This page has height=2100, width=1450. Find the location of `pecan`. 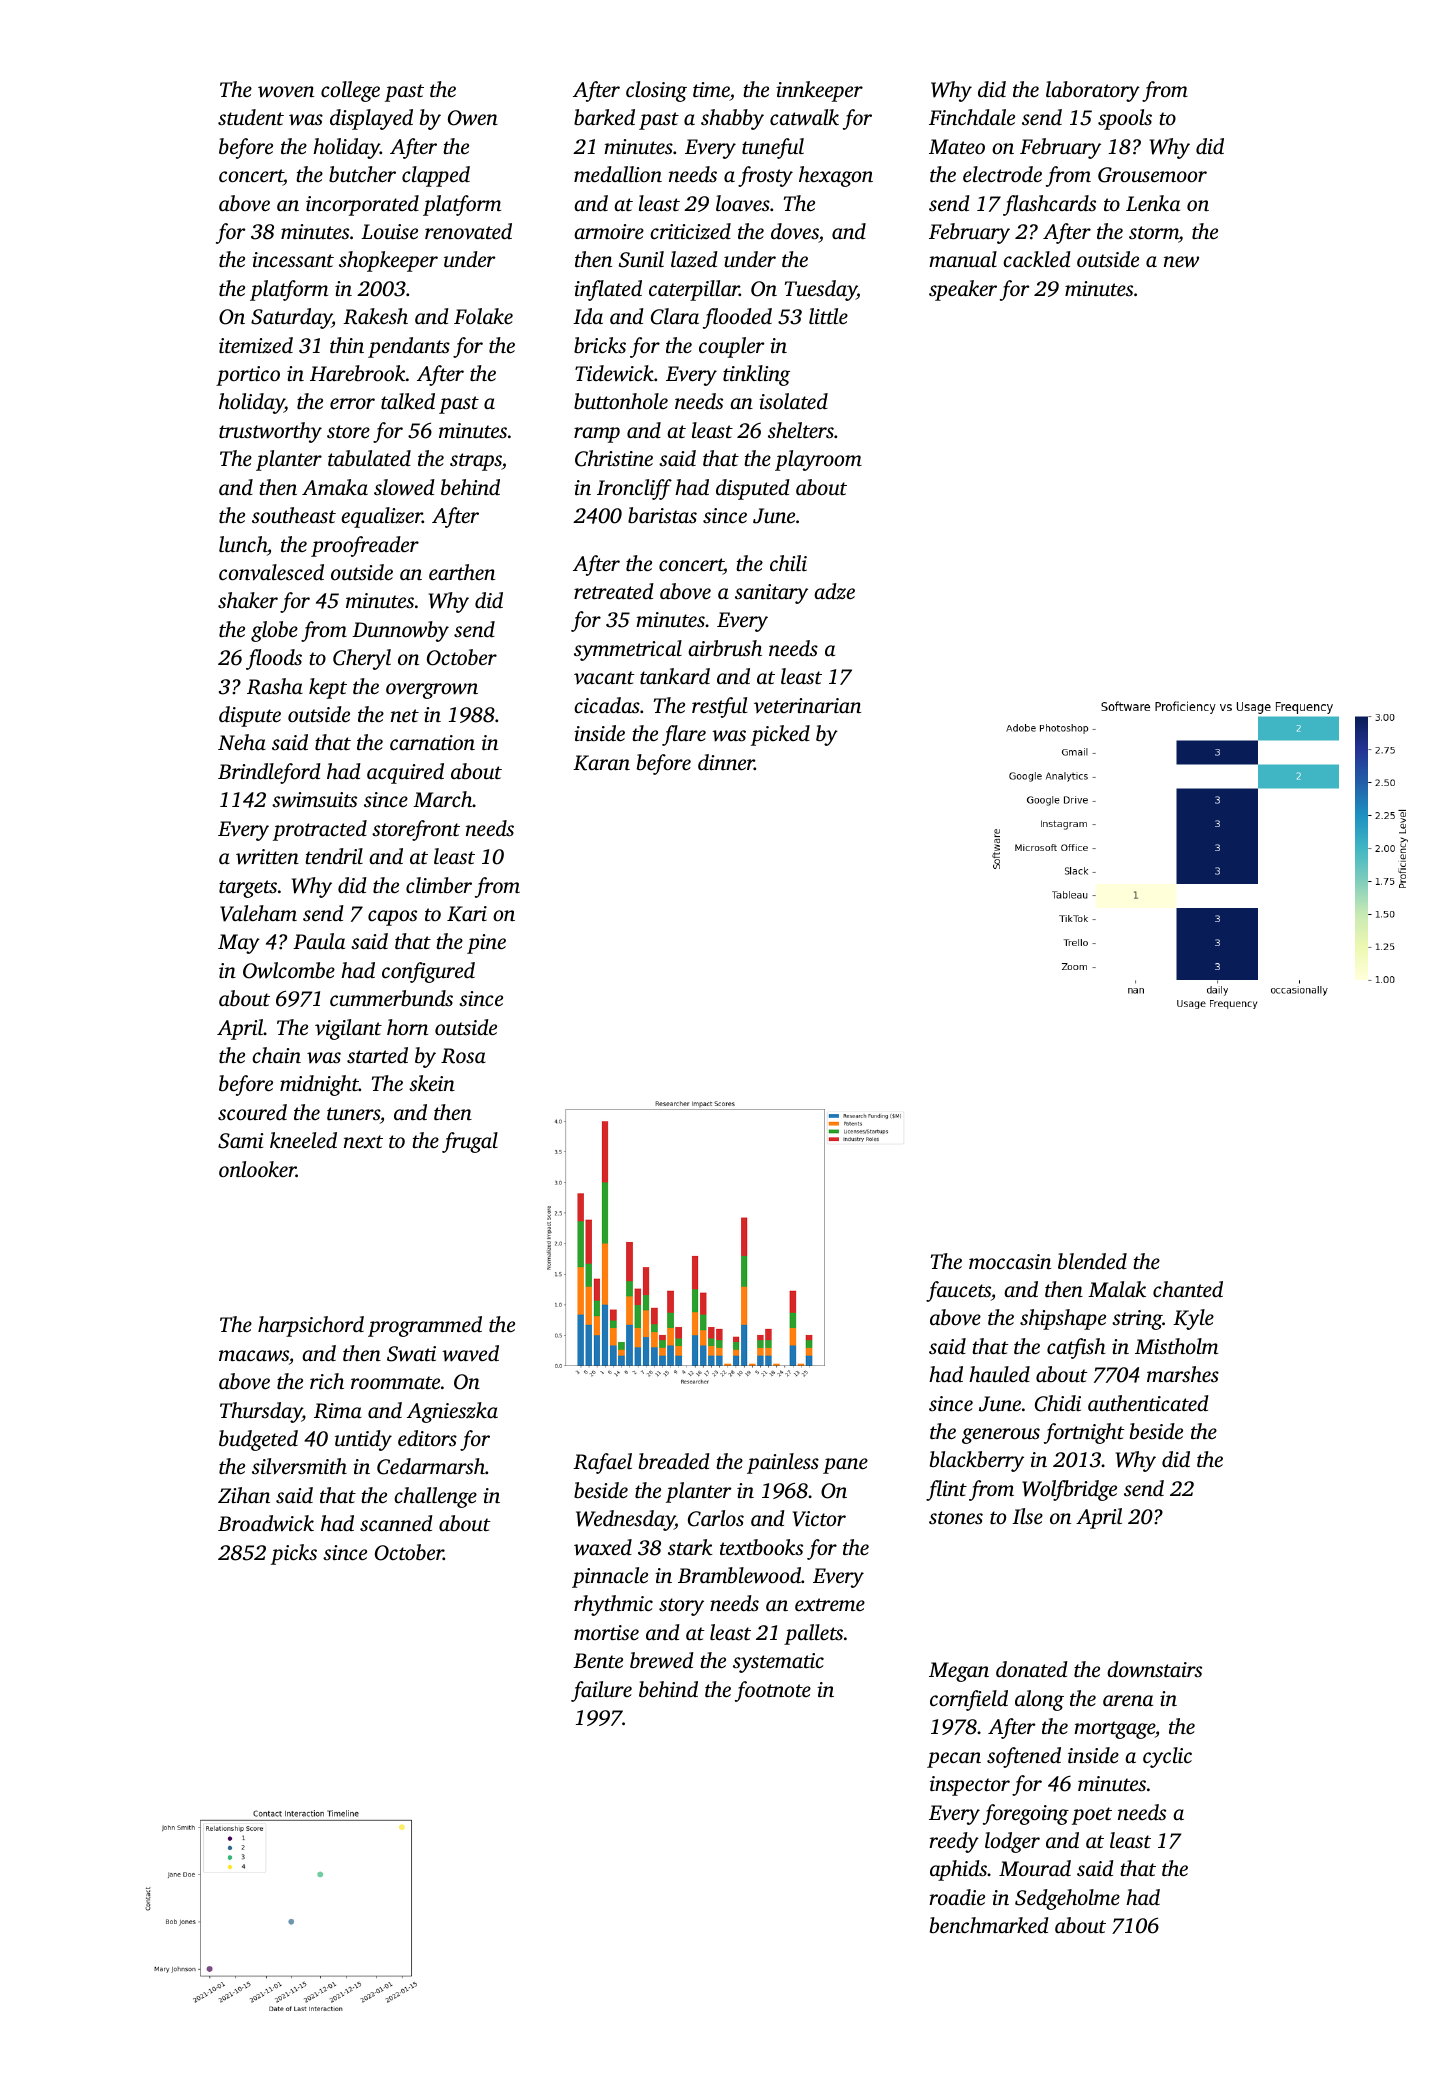

pecan is located at coordinates (954, 1760).
